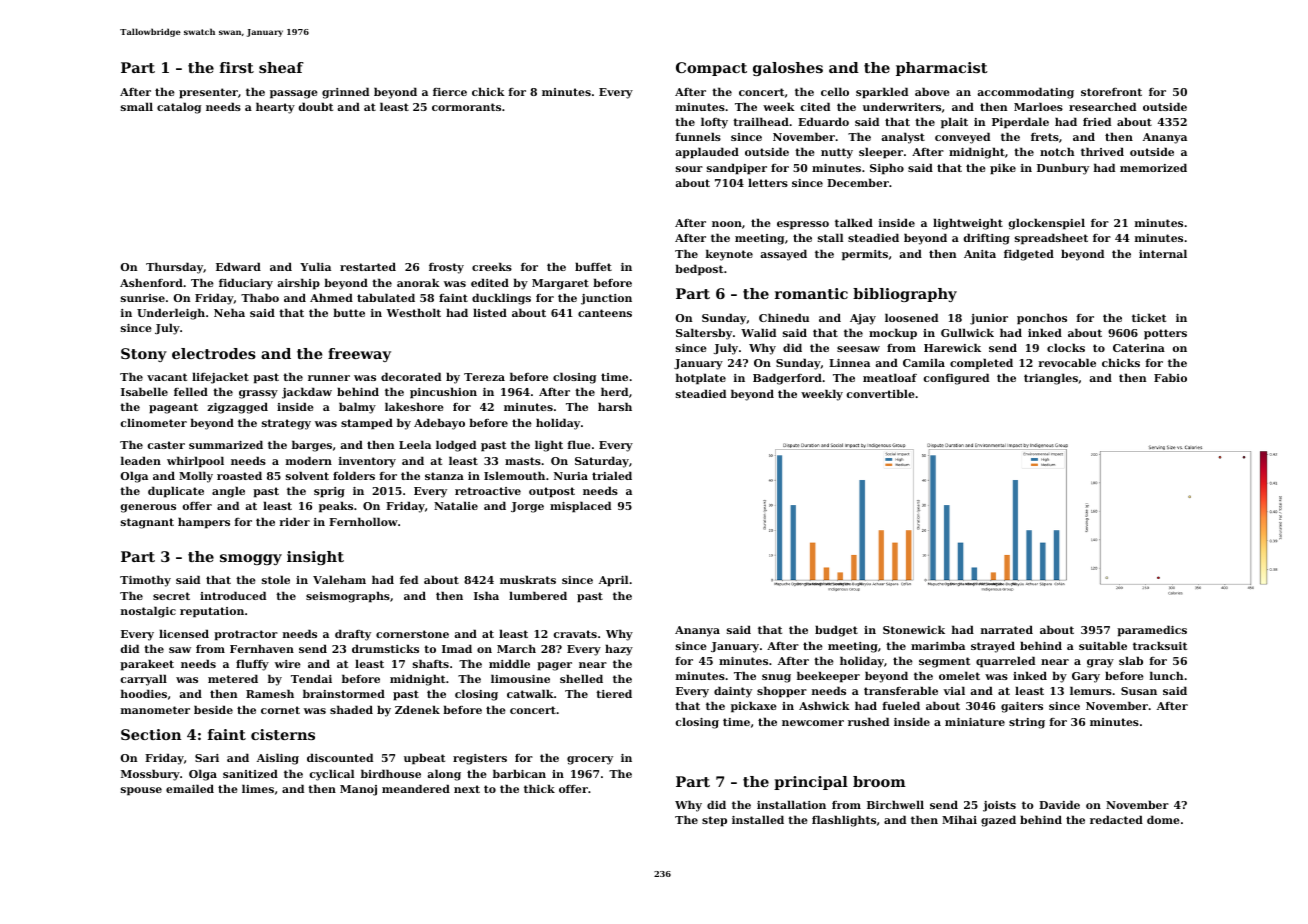 The width and height of the screenshot is (1308, 924). Describe the element at coordinates (363, 521) in the screenshot. I see `Fernhollow` at that location.
